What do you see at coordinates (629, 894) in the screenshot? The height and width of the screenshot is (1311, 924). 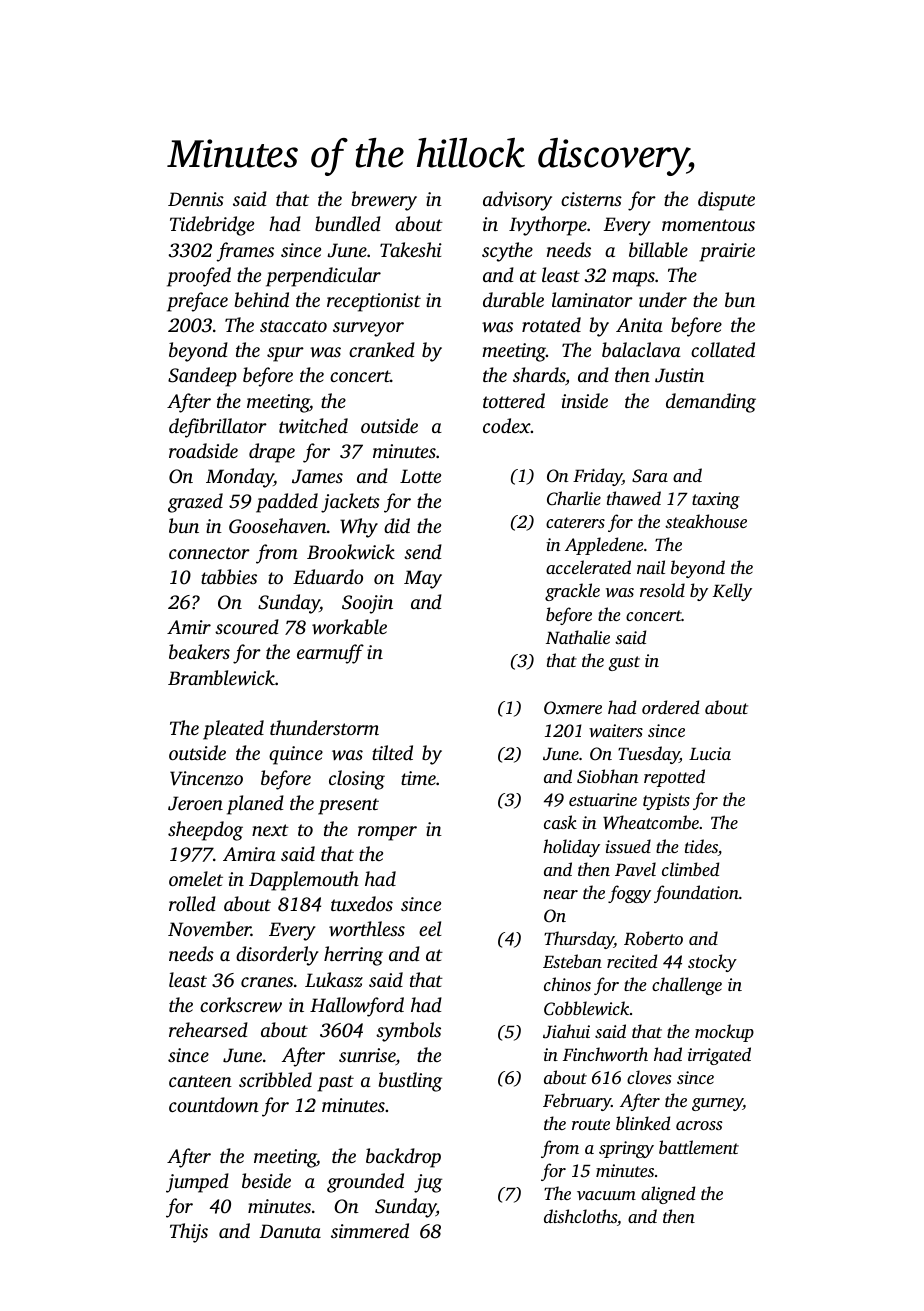 I see `foggy` at bounding box center [629, 894].
